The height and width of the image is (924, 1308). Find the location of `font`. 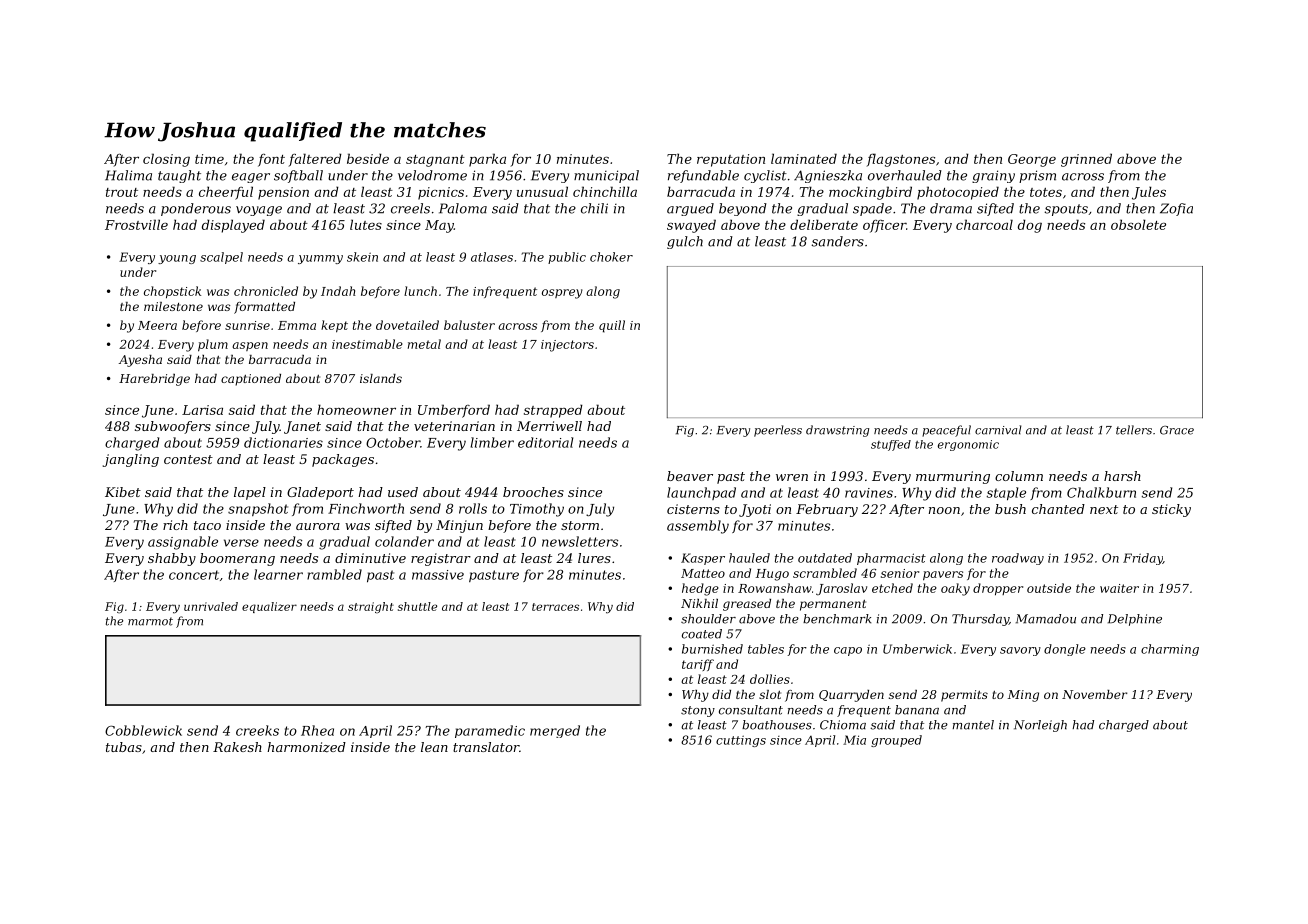

font is located at coordinates (271, 160).
